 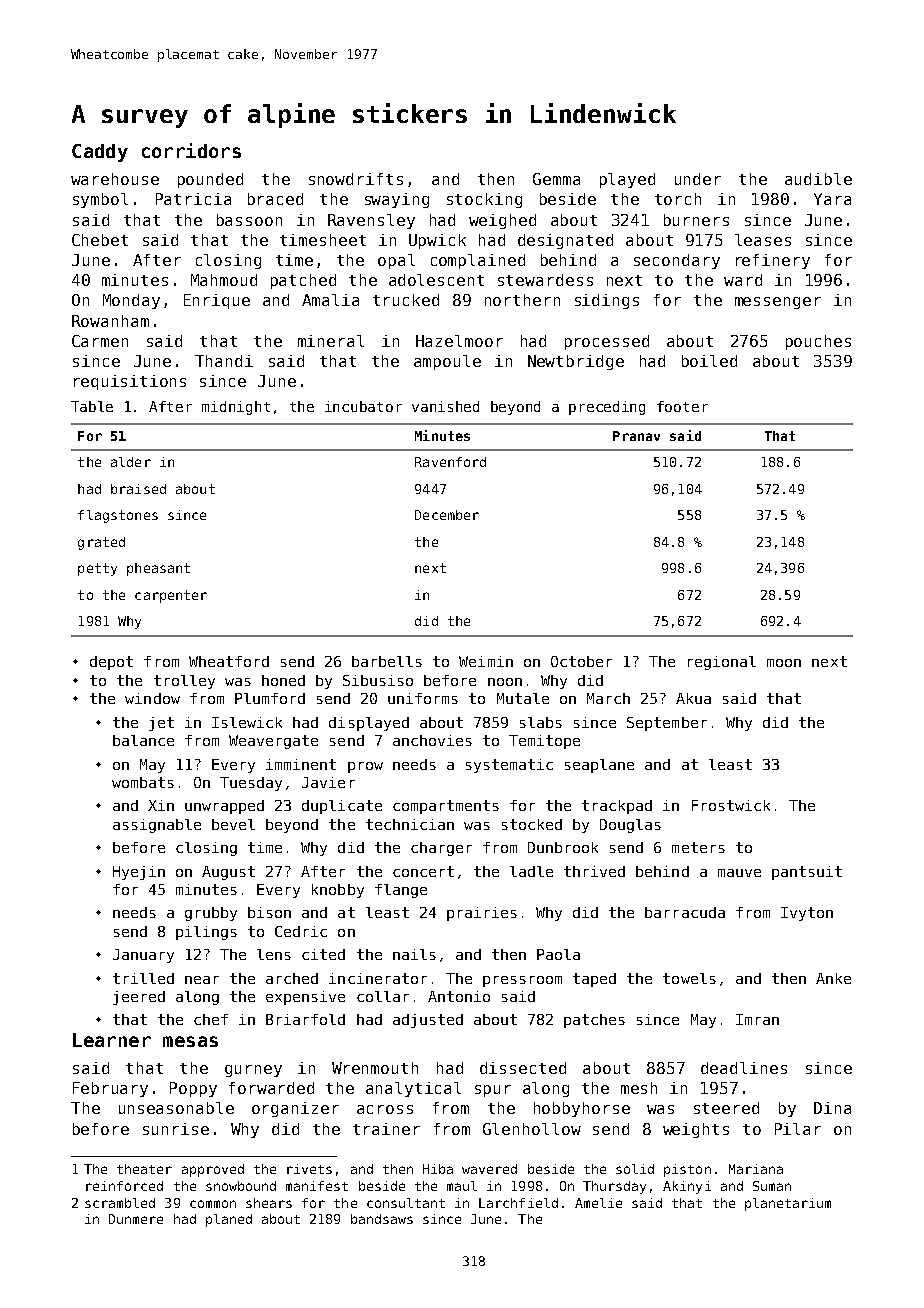 What do you see at coordinates (385, 1109) in the screenshot?
I see `across` at bounding box center [385, 1109].
